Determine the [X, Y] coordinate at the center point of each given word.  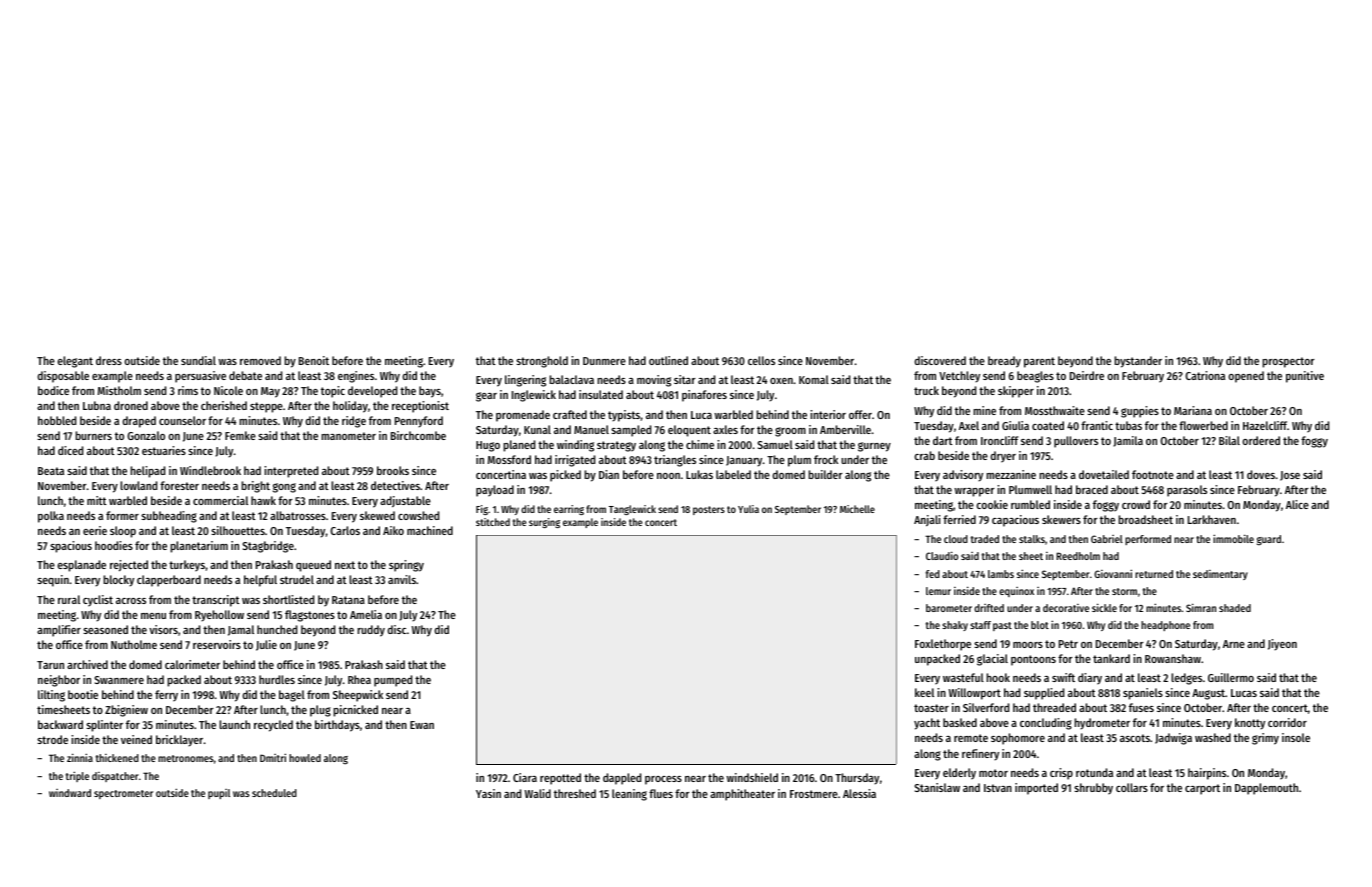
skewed [377, 515]
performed [1148, 540]
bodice [53, 390]
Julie [266, 645]
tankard [1111, 658]
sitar [684, 379]
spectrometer [123, 794]
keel [924, 692]
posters [709, 510]
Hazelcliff [1265, 425]
